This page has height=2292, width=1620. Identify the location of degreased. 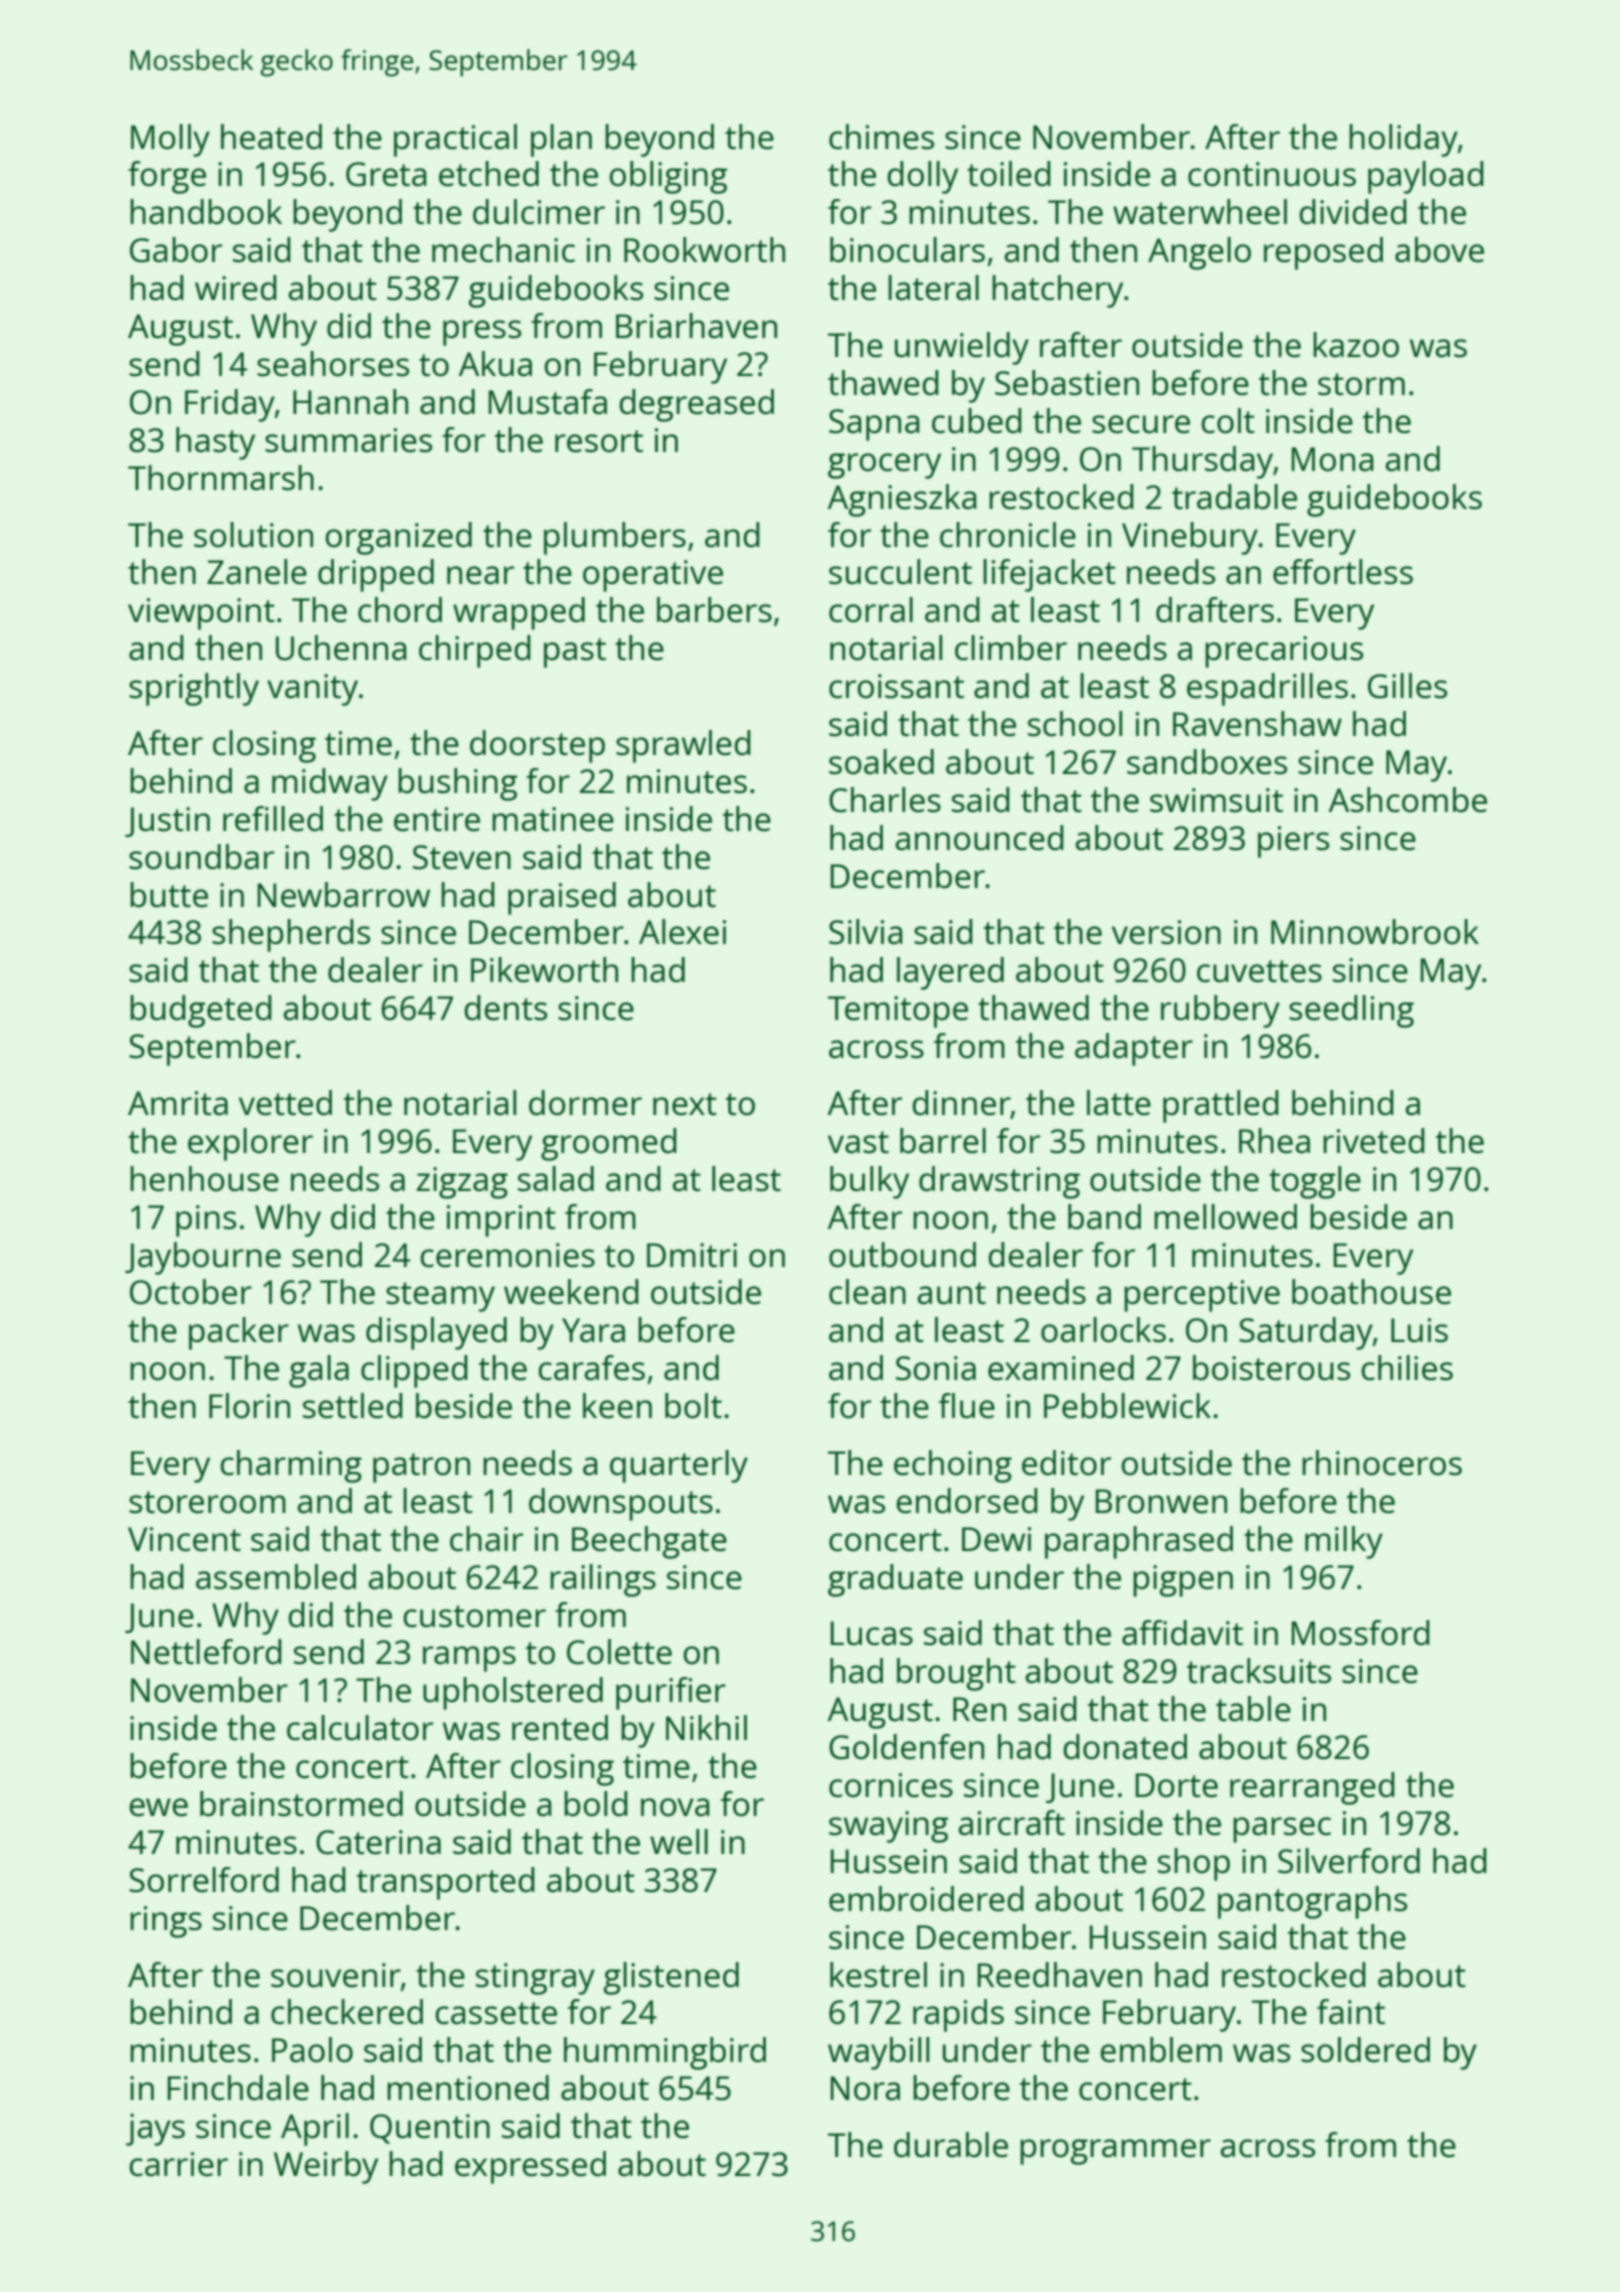
(696, 405).
